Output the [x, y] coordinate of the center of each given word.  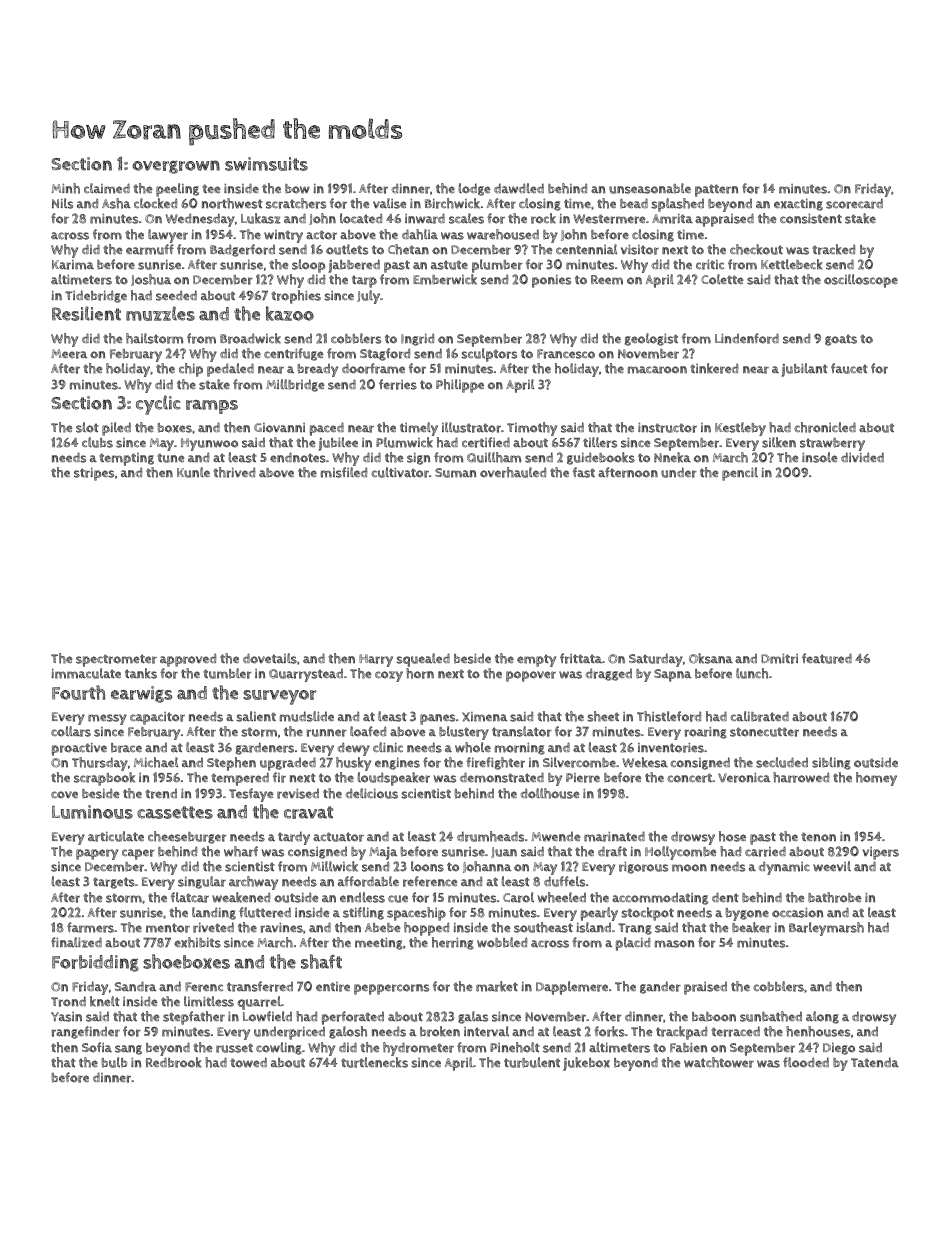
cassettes [175, 812]
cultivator [400, 472]
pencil [740, 474]
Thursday [100, 764]
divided [862, 457]
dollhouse [550, 793]
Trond [68, 1001]
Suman [455, 473]
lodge [475, 189]
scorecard [854, 203]
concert [689, 778]
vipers [881, 853]
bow [297, 189]
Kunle [193, 472]
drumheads [490, 836]
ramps [212, 407]
